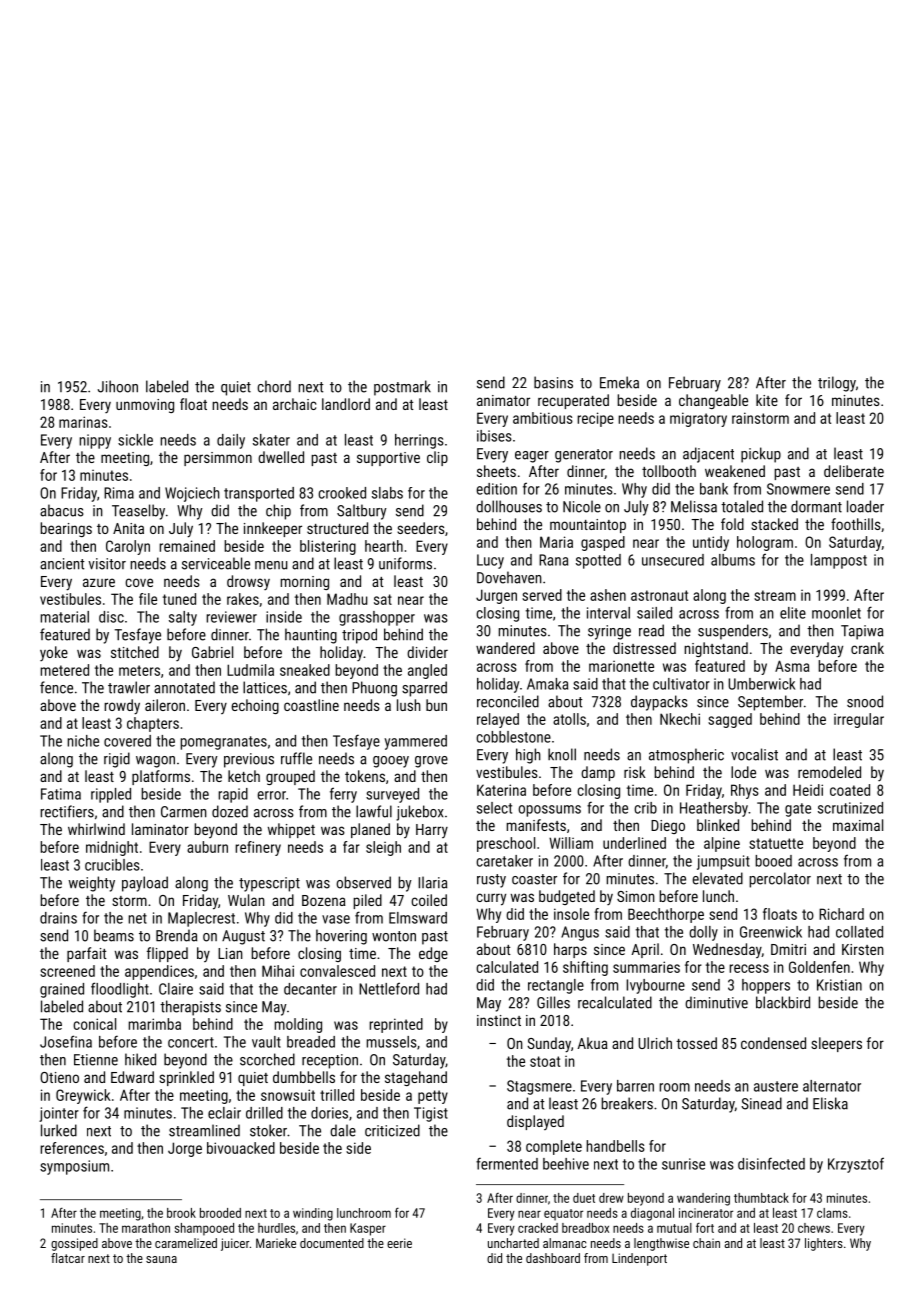  What do you see at coordinates (250, 670) in the document?
I see `Ludmila` at bounding box center [250, 670].
